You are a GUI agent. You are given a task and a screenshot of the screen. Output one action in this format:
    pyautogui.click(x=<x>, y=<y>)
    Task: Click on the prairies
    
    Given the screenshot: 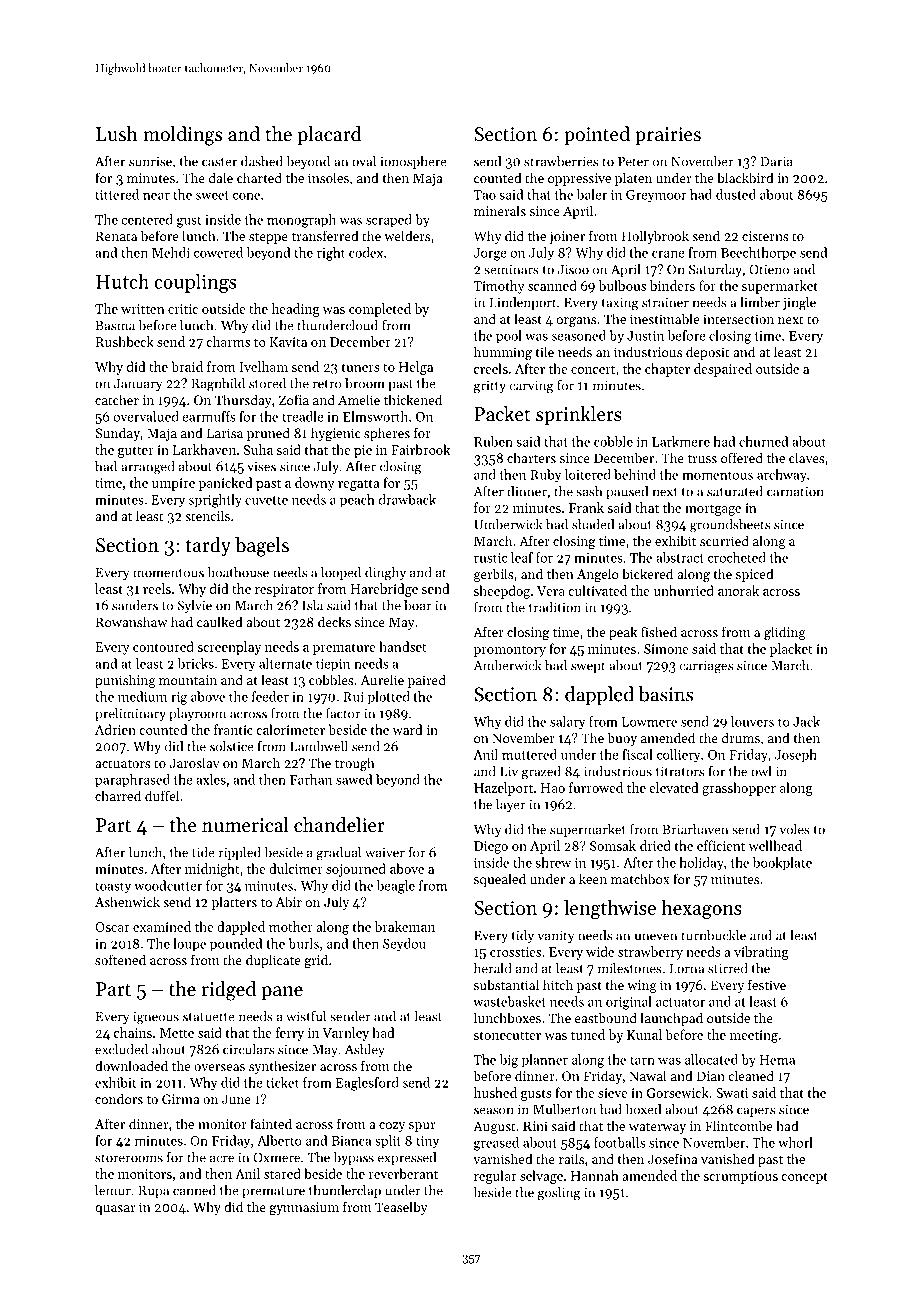 What is the action you would take?
    pyautogui.click(x=668, y=136)
